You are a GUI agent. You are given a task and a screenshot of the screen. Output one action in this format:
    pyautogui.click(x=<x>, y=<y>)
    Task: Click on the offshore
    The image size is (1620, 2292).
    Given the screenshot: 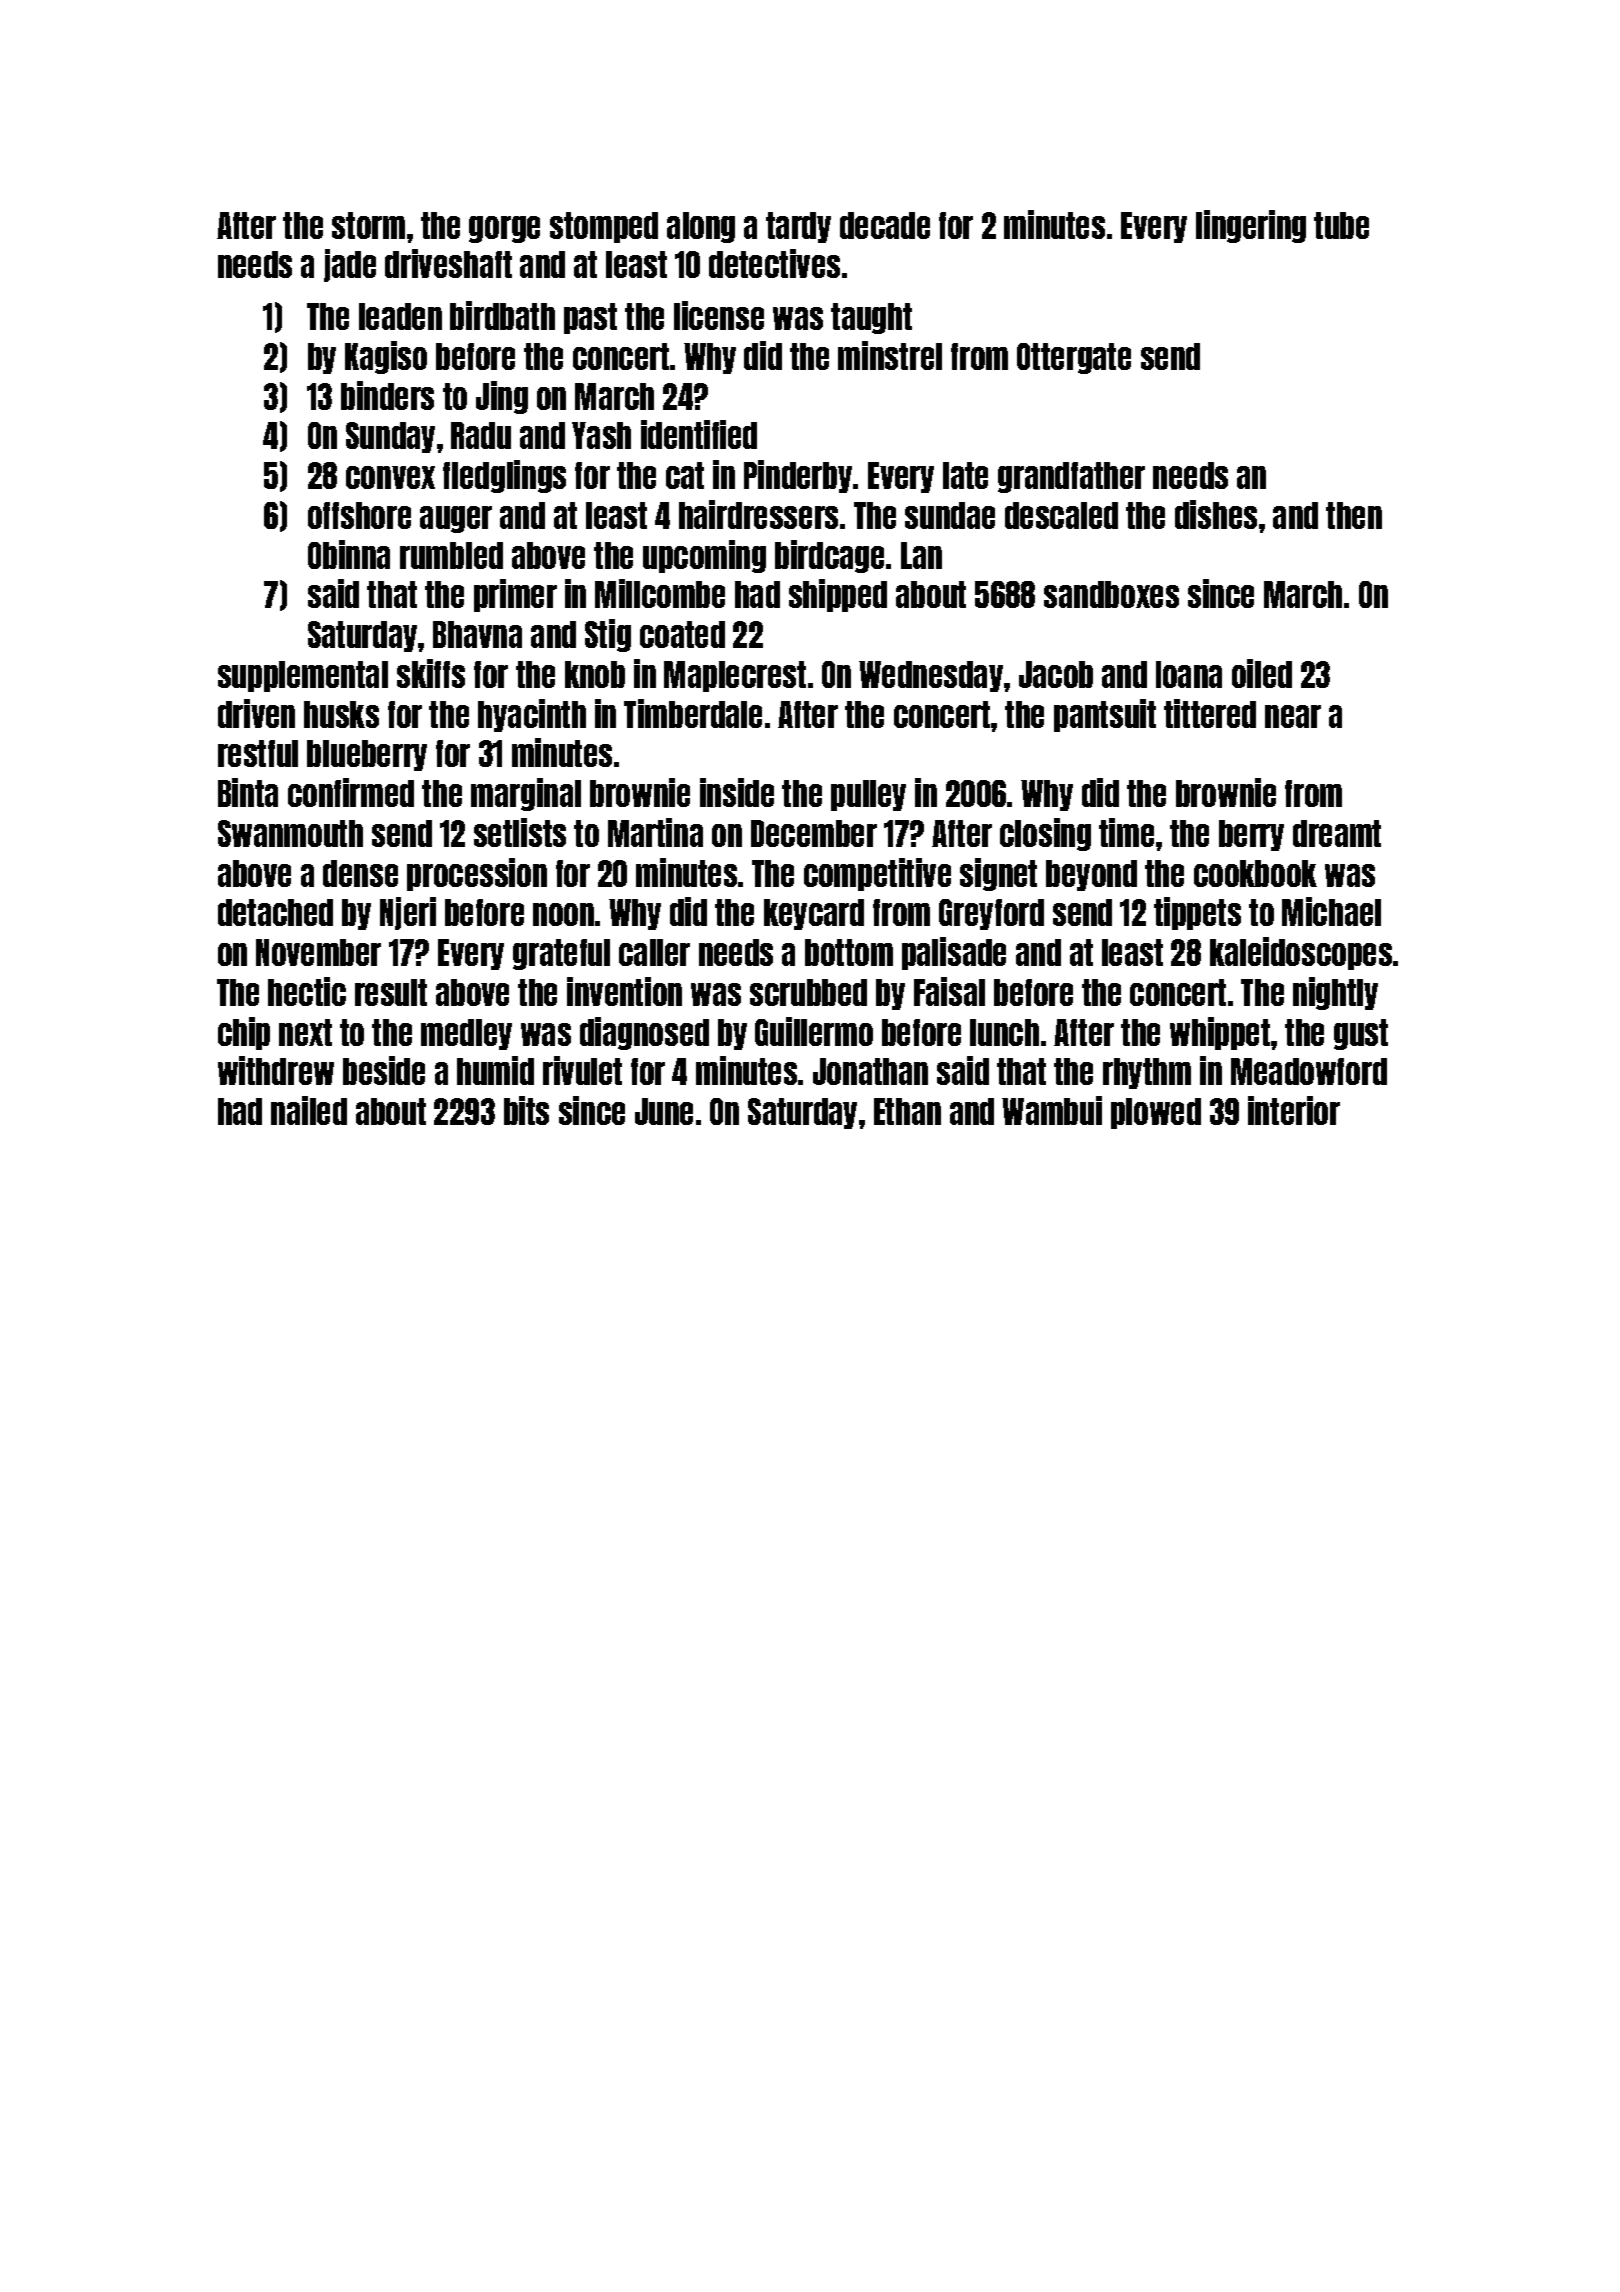 What is the action you would take?
    pyautogui.click(x=359, y=515)
